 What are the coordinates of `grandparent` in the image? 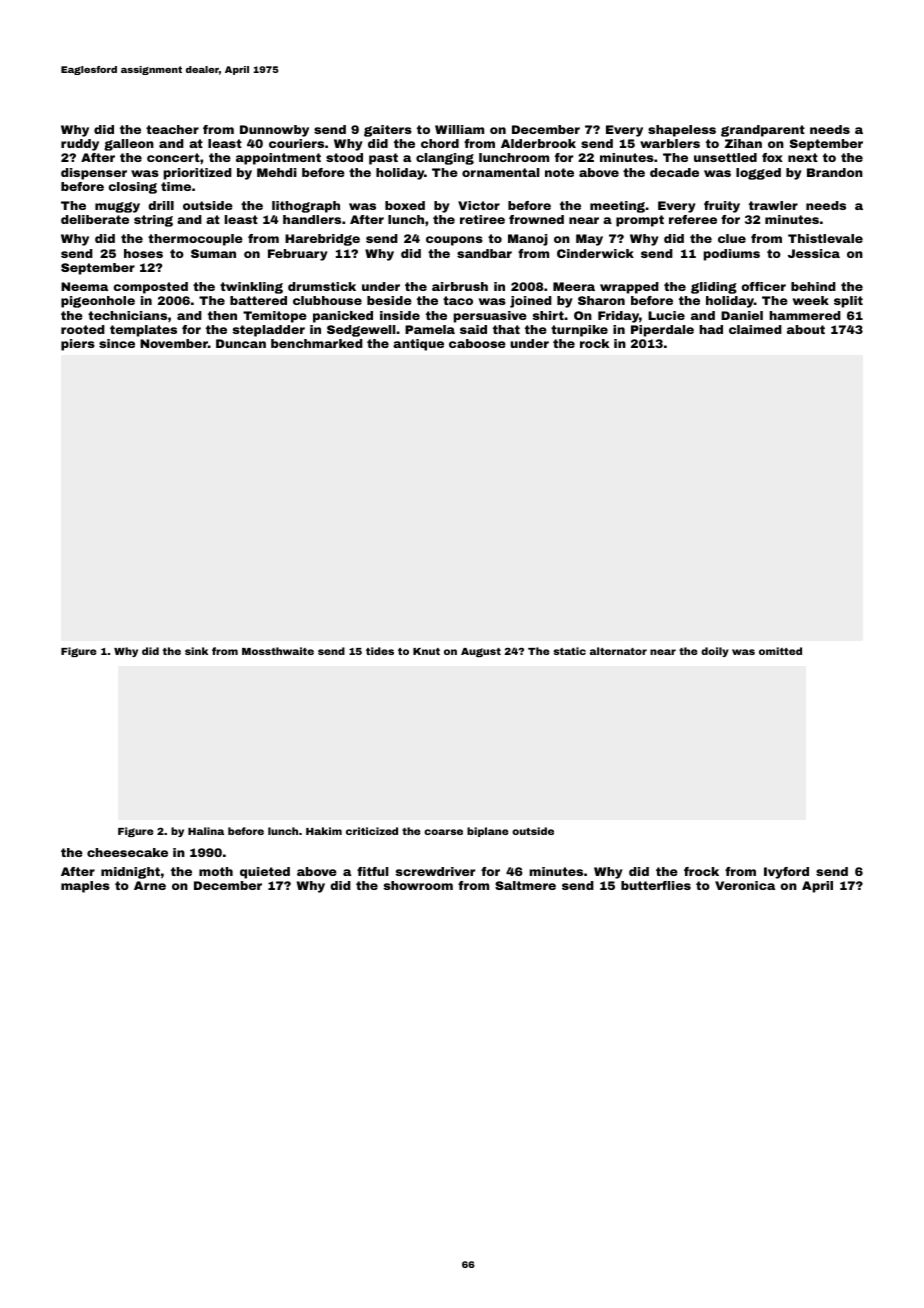 It's located at (763, 131).
